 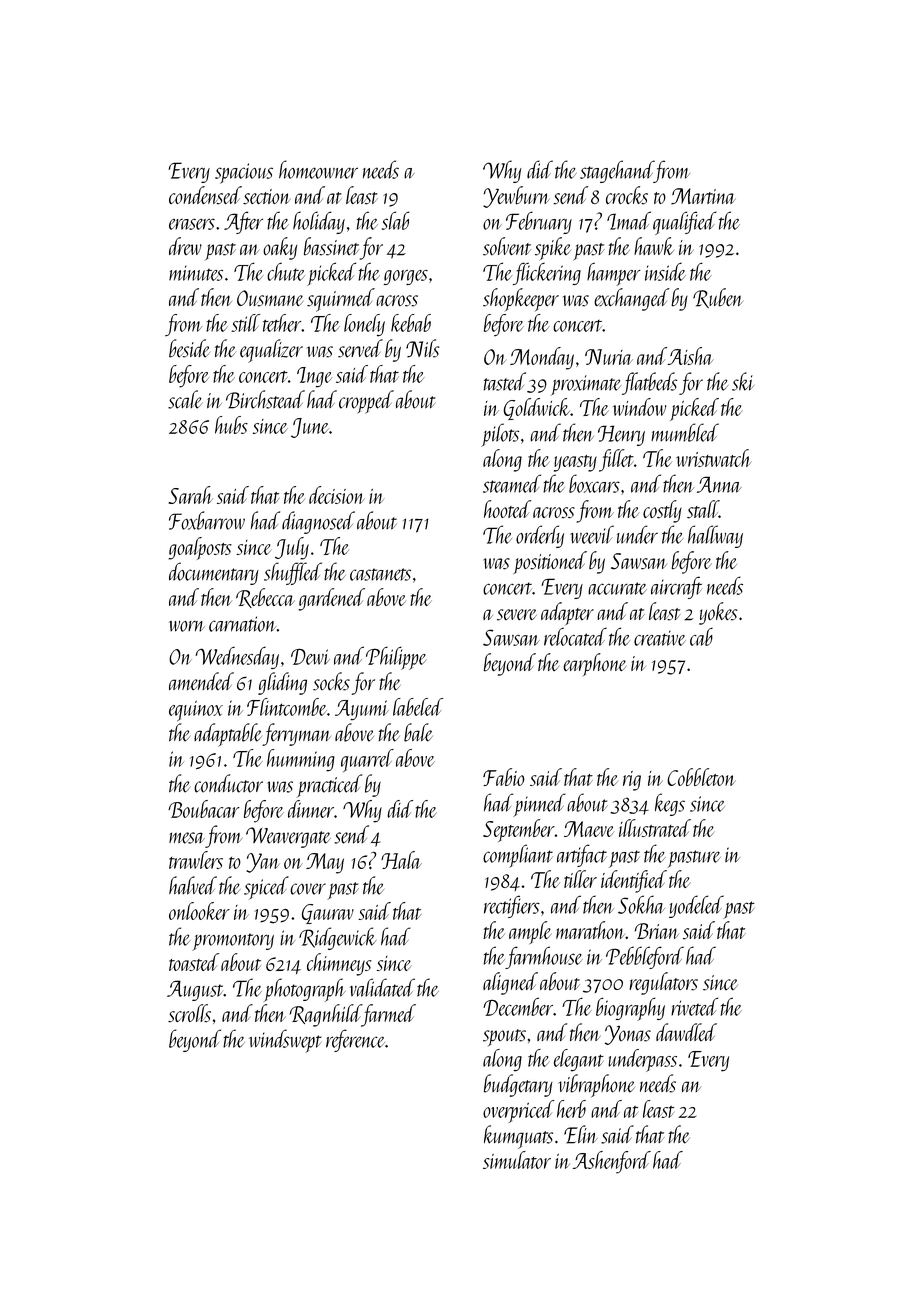 I want to click on windswept, so click(x=285, y=1041).
